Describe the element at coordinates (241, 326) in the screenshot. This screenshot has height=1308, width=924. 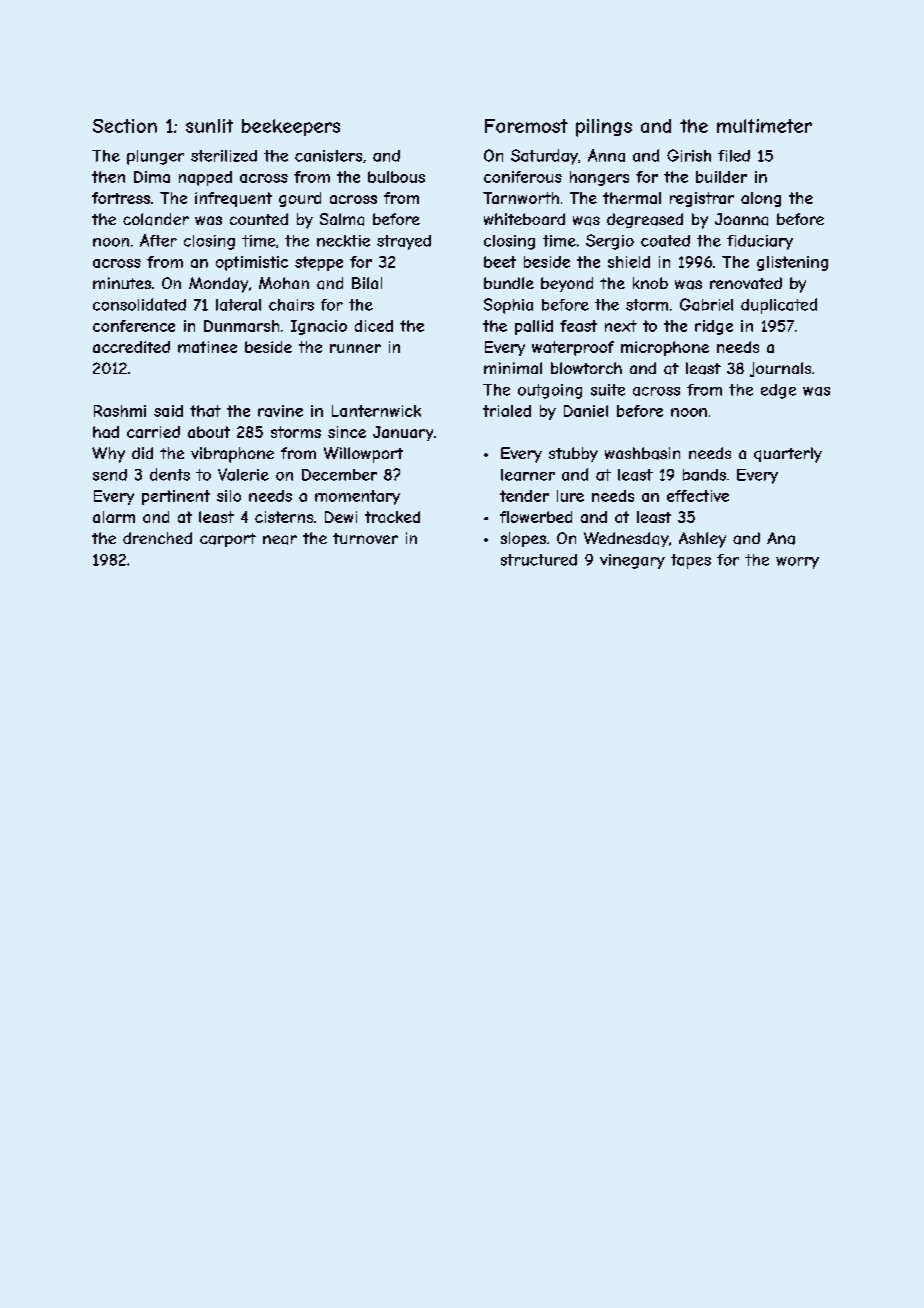
I see `Dunmarsh` at that location.
